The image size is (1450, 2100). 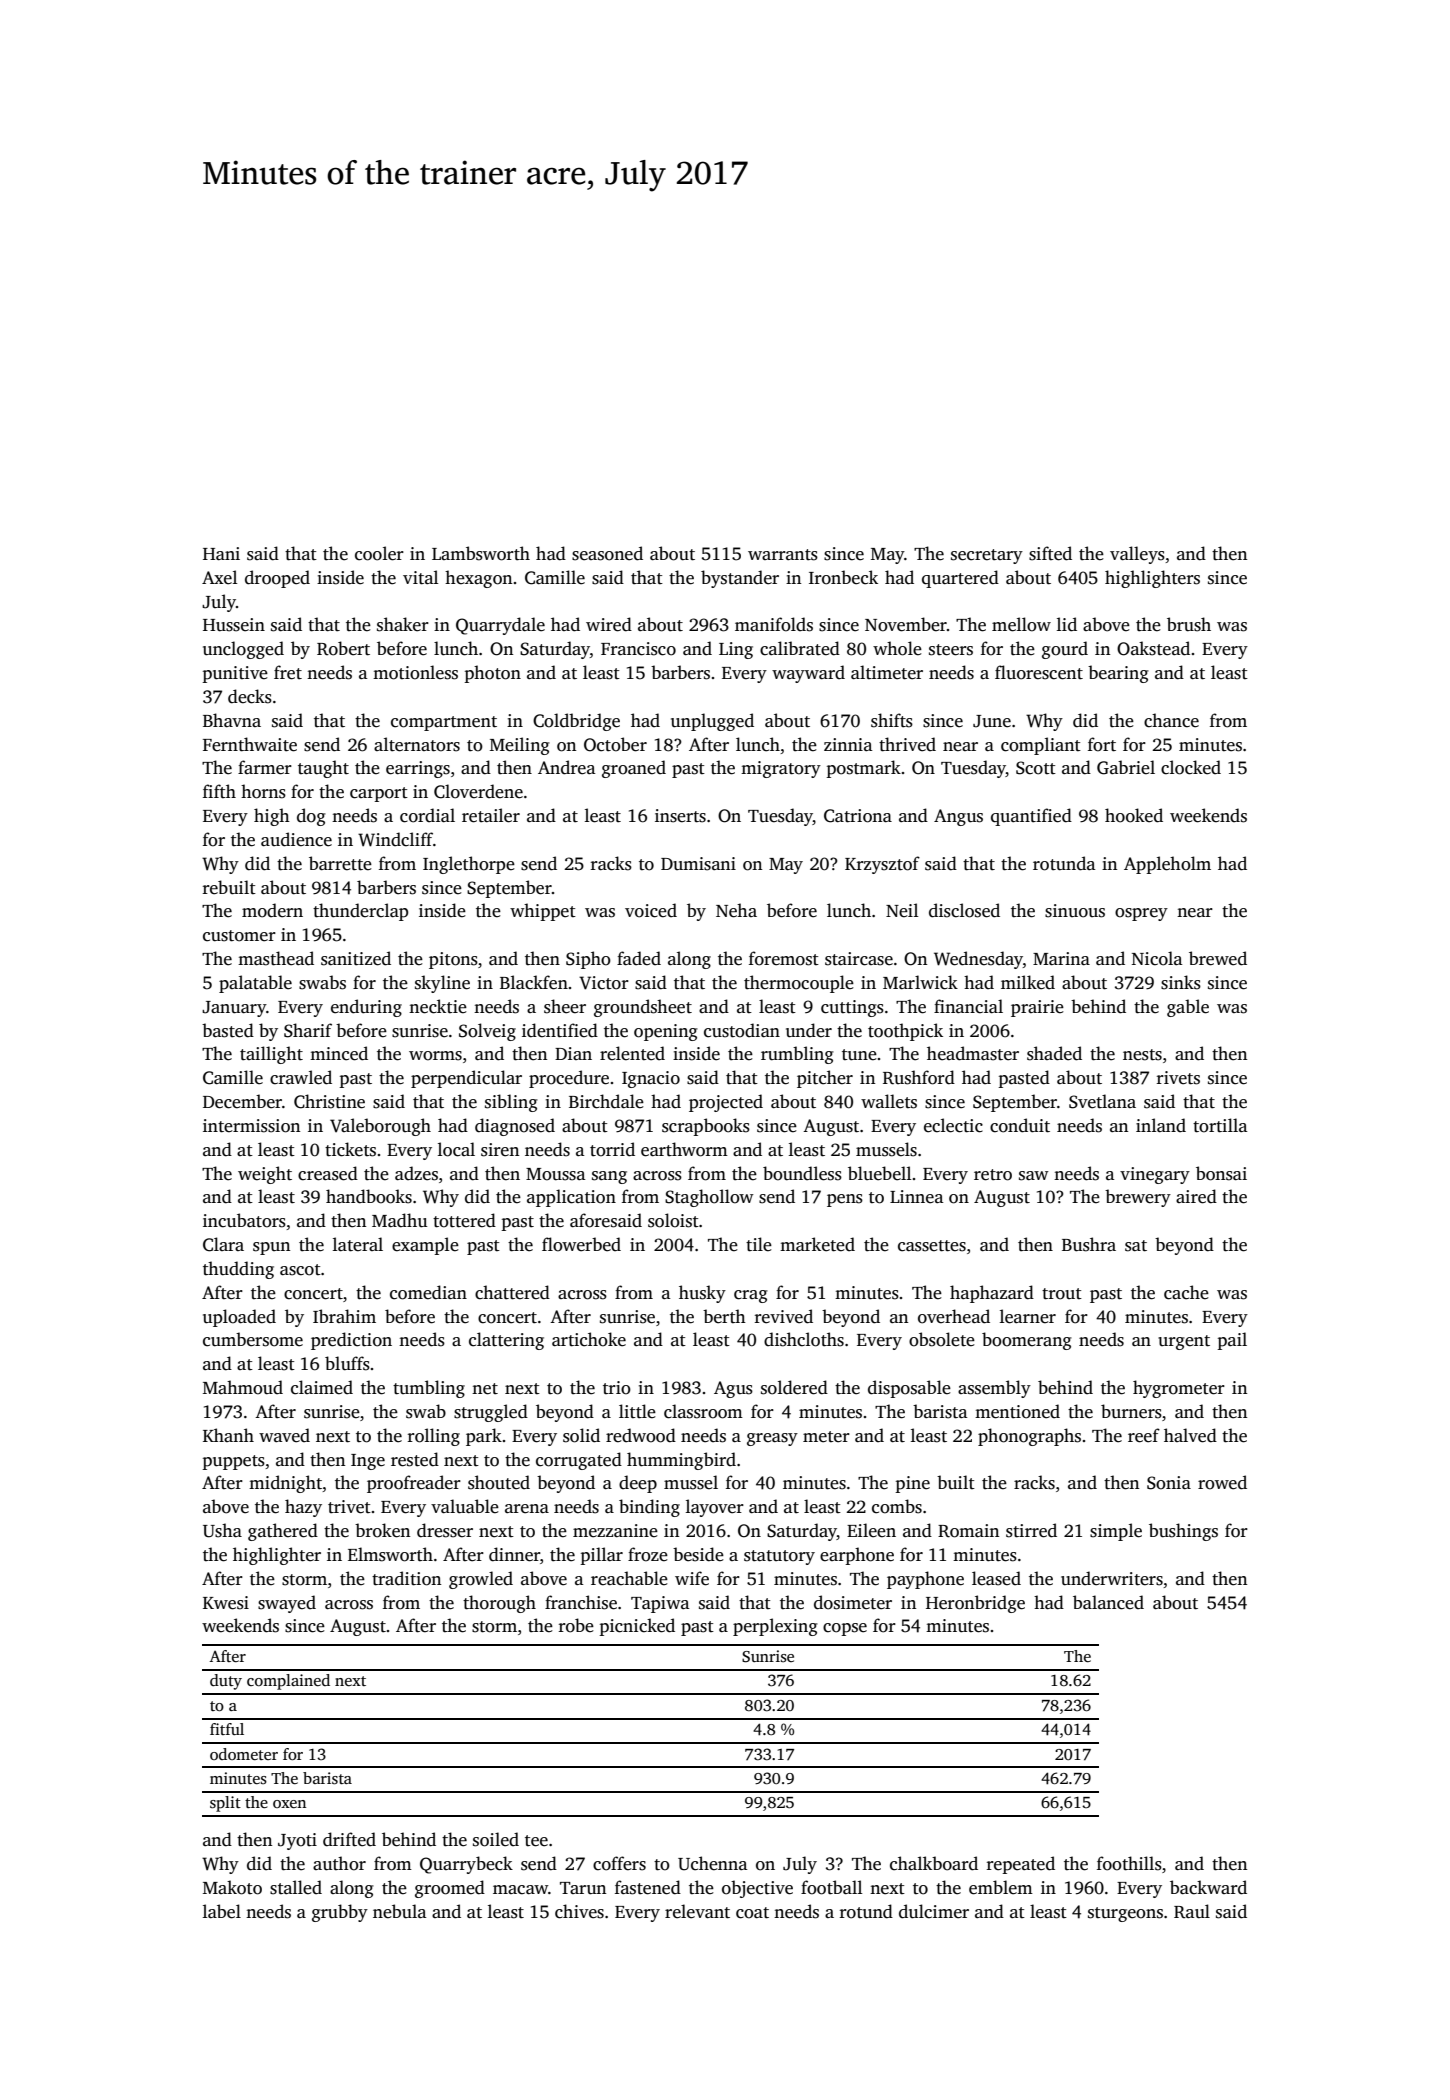 I want to click on secretary, so click(x=987, y=556).
